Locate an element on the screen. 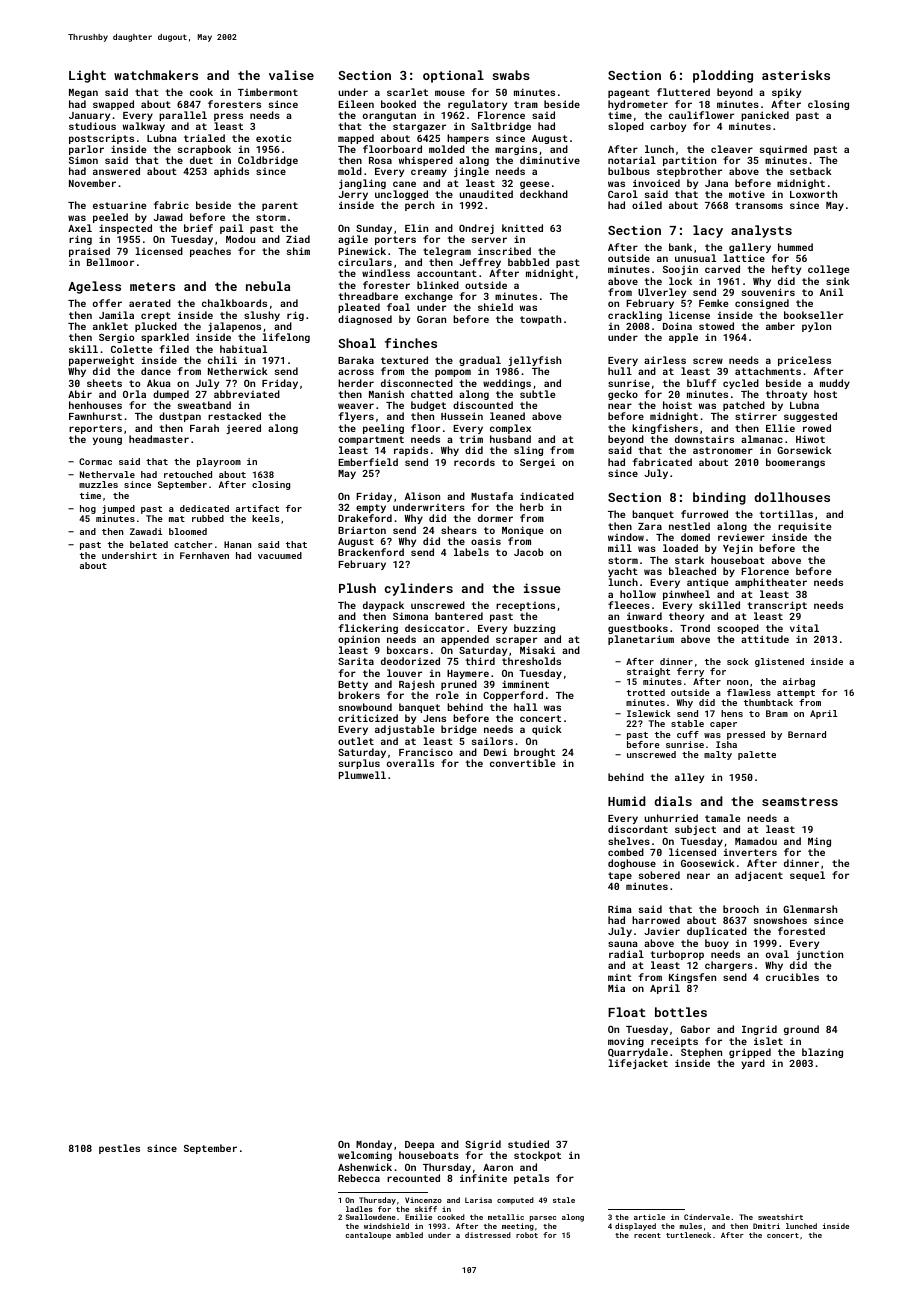  swabs is located at coordinates (511, 75).
